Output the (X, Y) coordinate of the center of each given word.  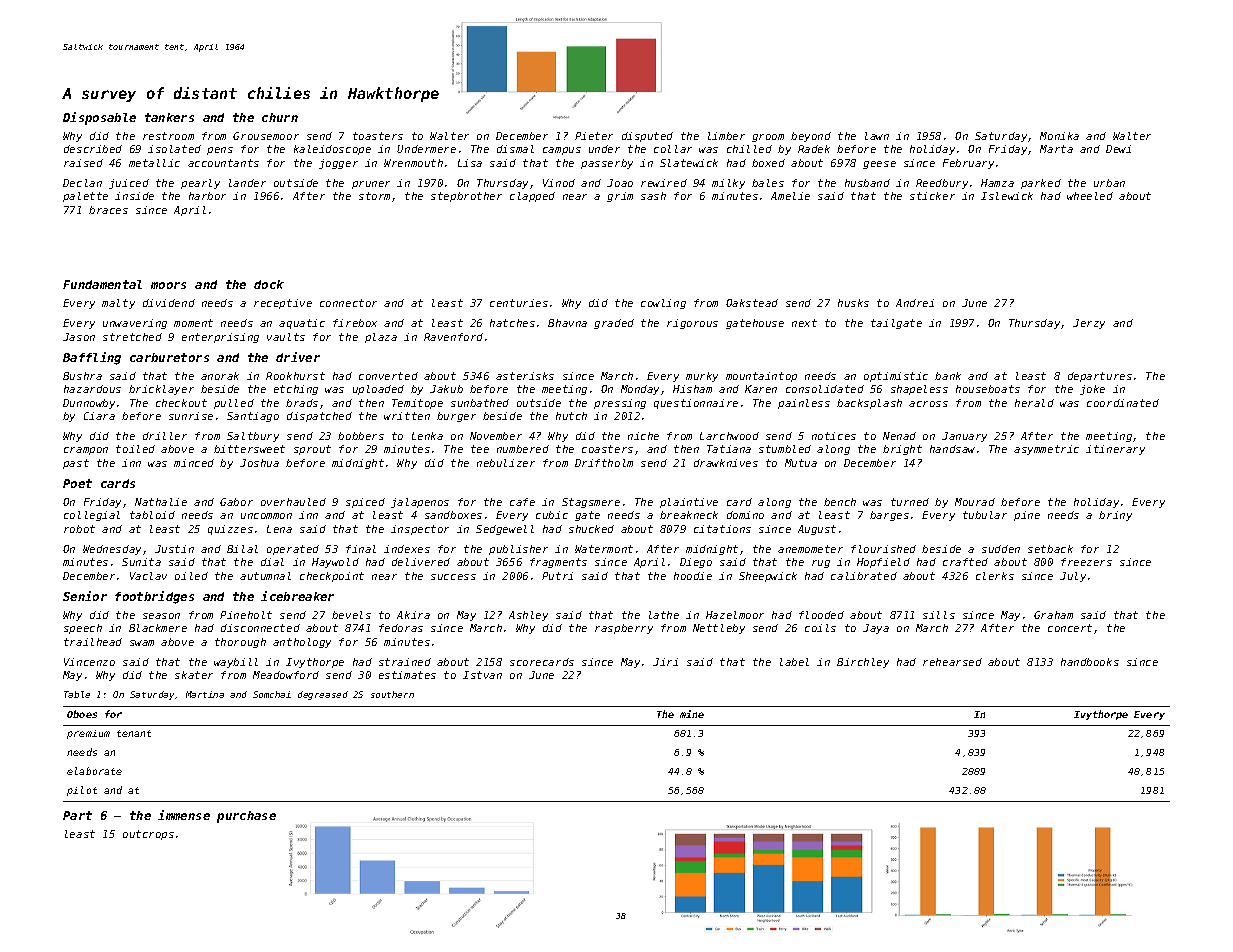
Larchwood (729, 436)
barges (889, 516)
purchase (246, 817)
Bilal (242, 549)
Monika (1059, 136)
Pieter (594, 136)
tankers (169, 117)
